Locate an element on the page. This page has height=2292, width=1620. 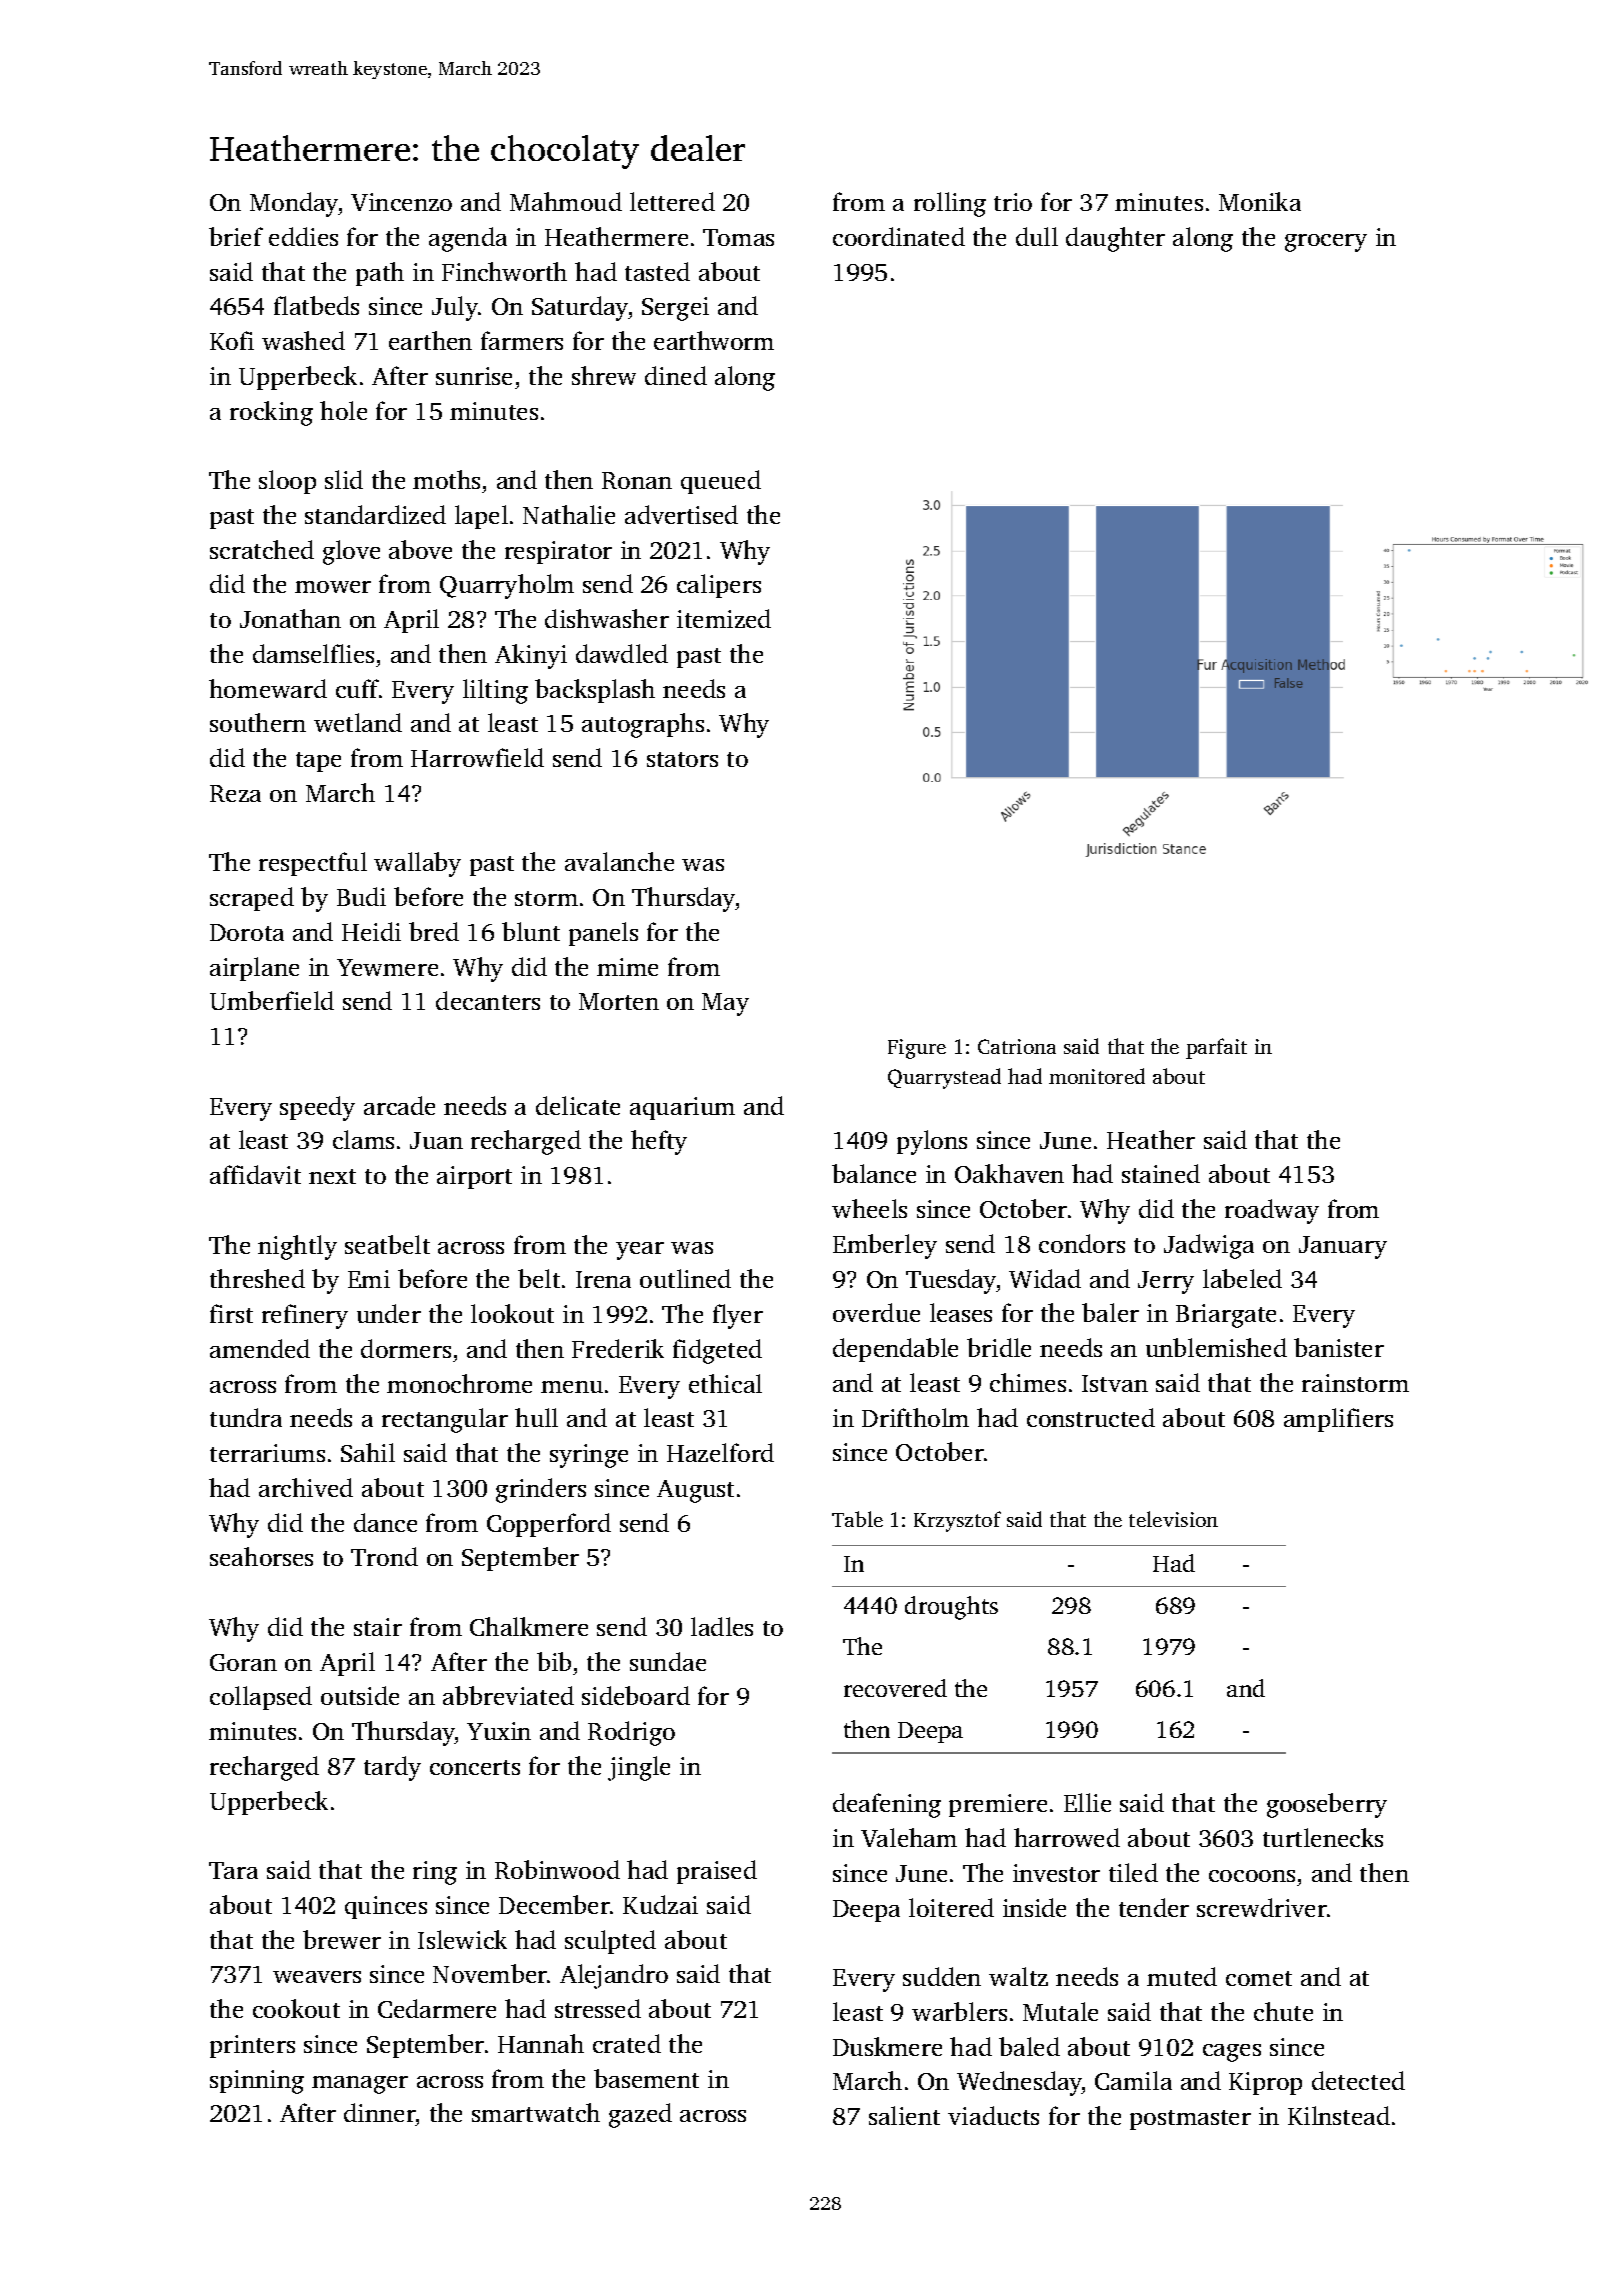
parfait is located at coordinates (1216, 1048).
